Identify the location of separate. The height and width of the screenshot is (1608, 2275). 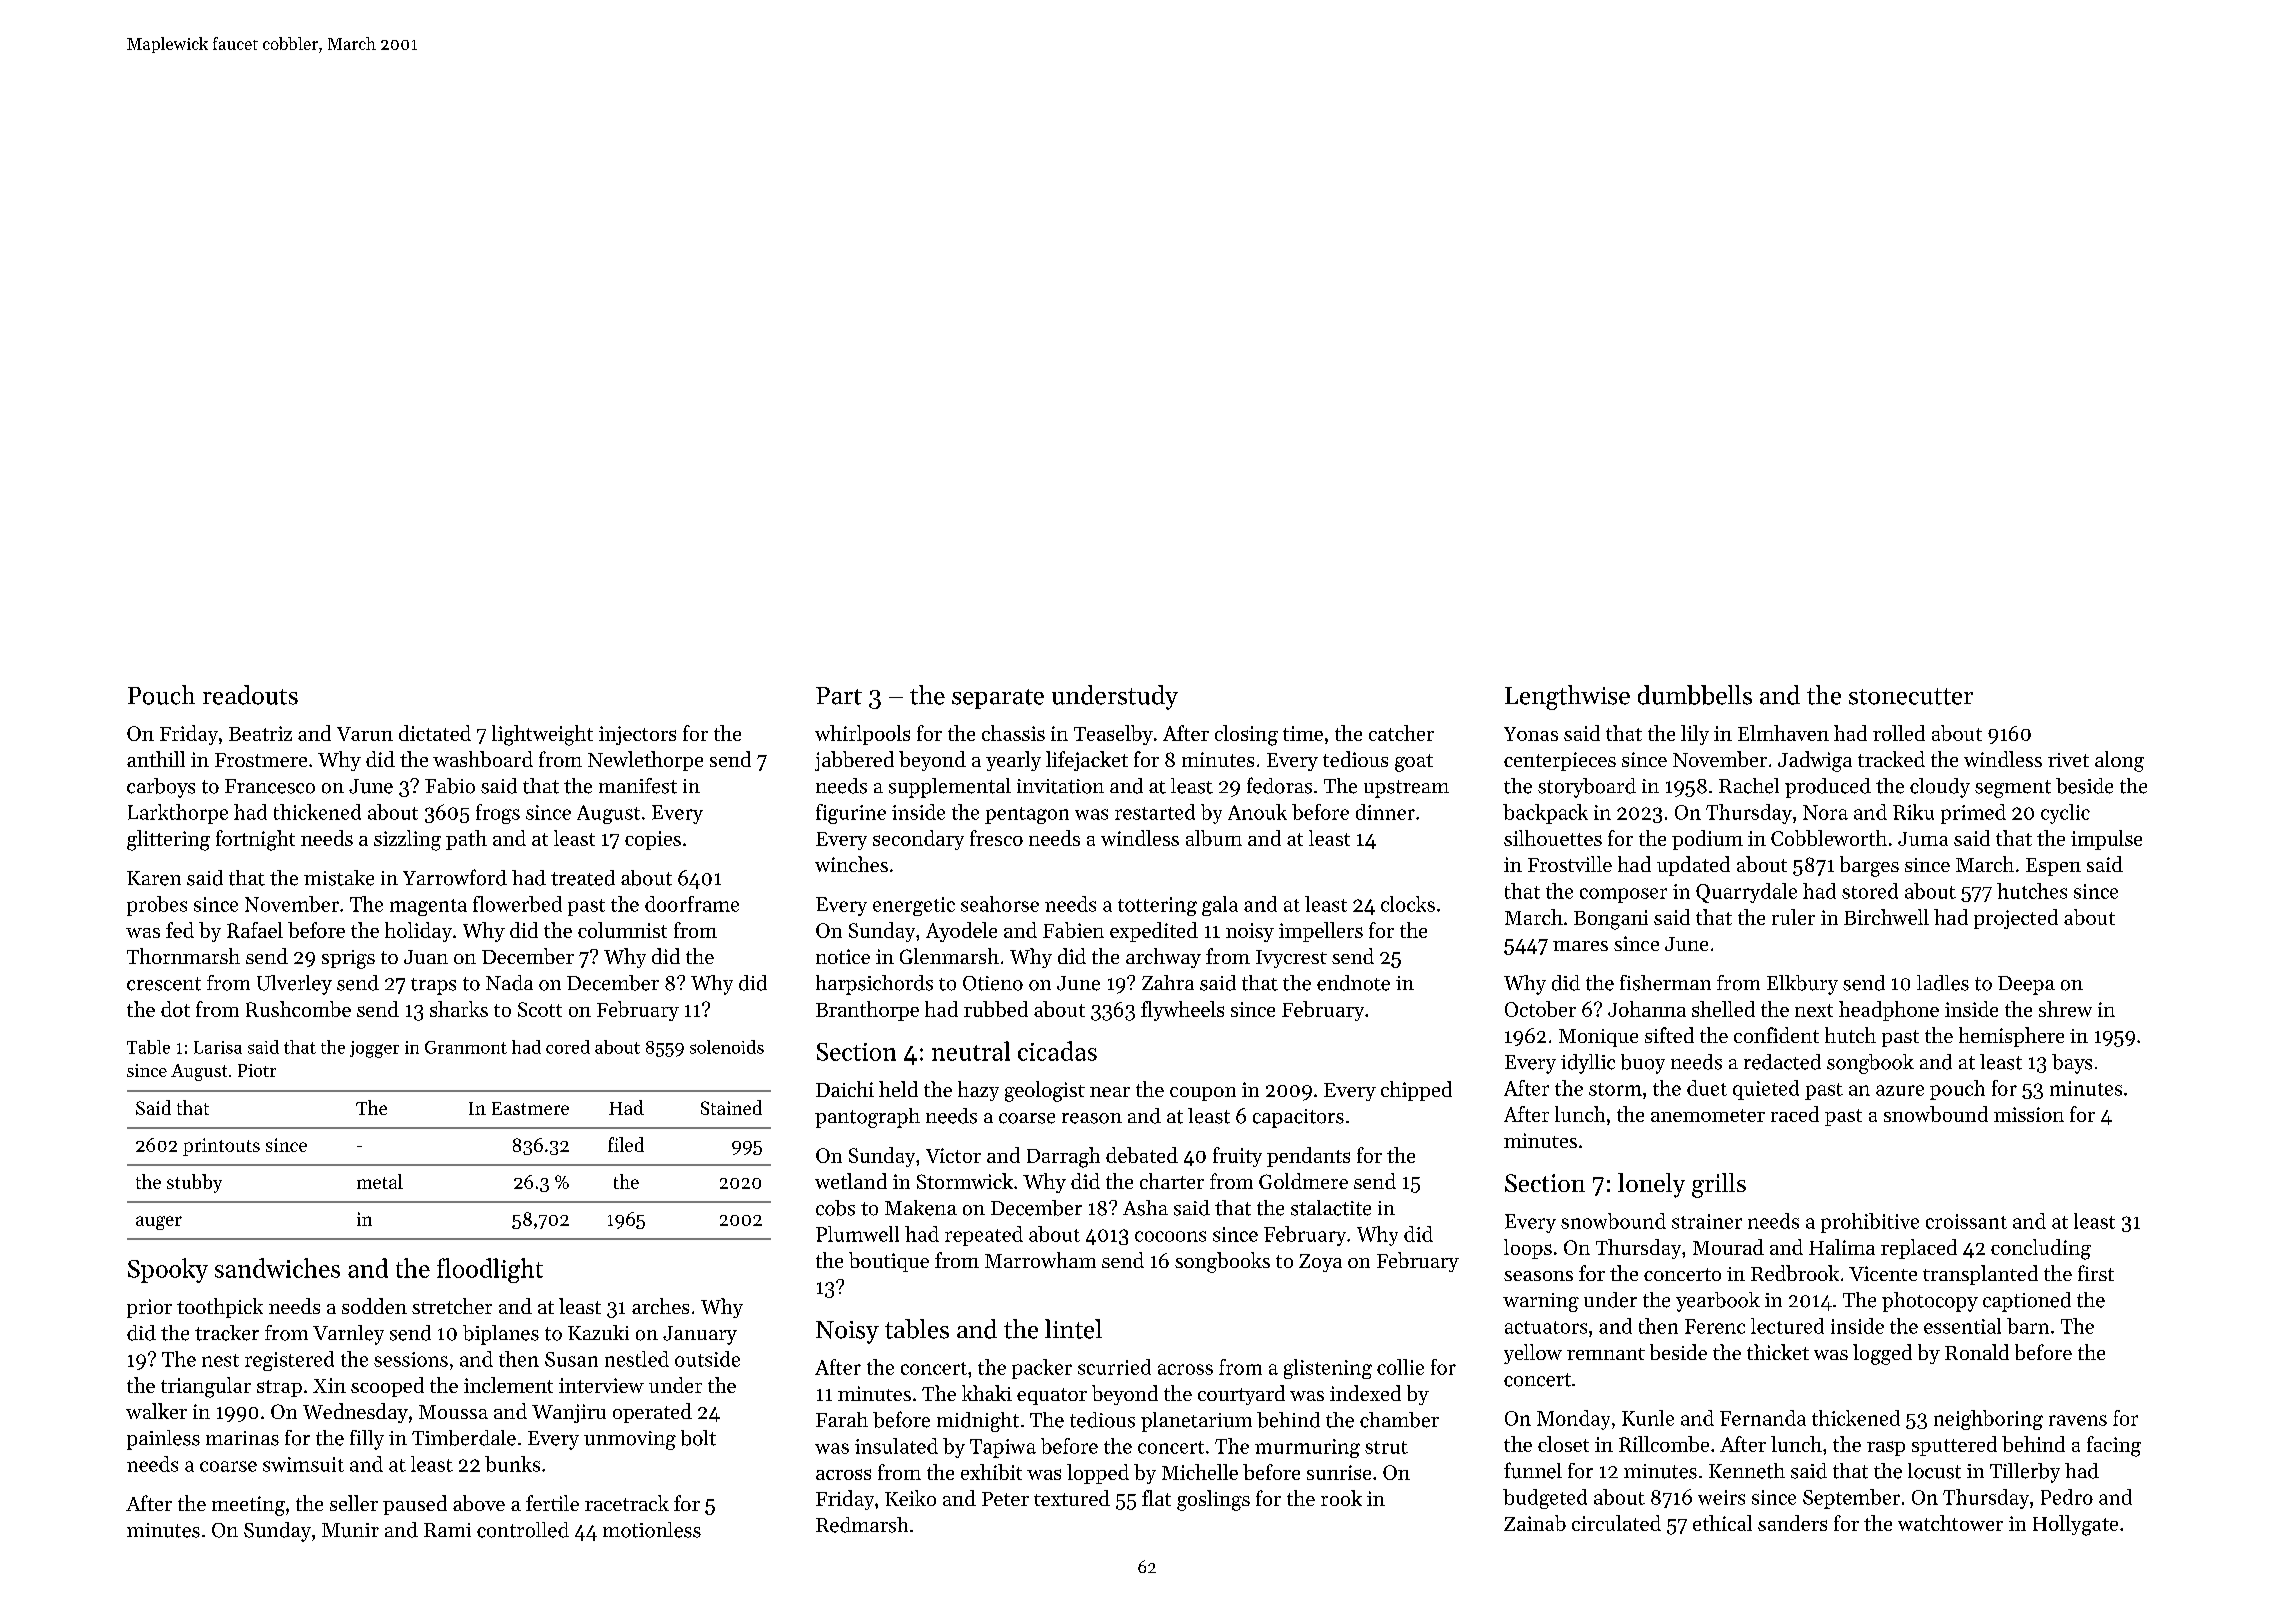
(998, 699).
